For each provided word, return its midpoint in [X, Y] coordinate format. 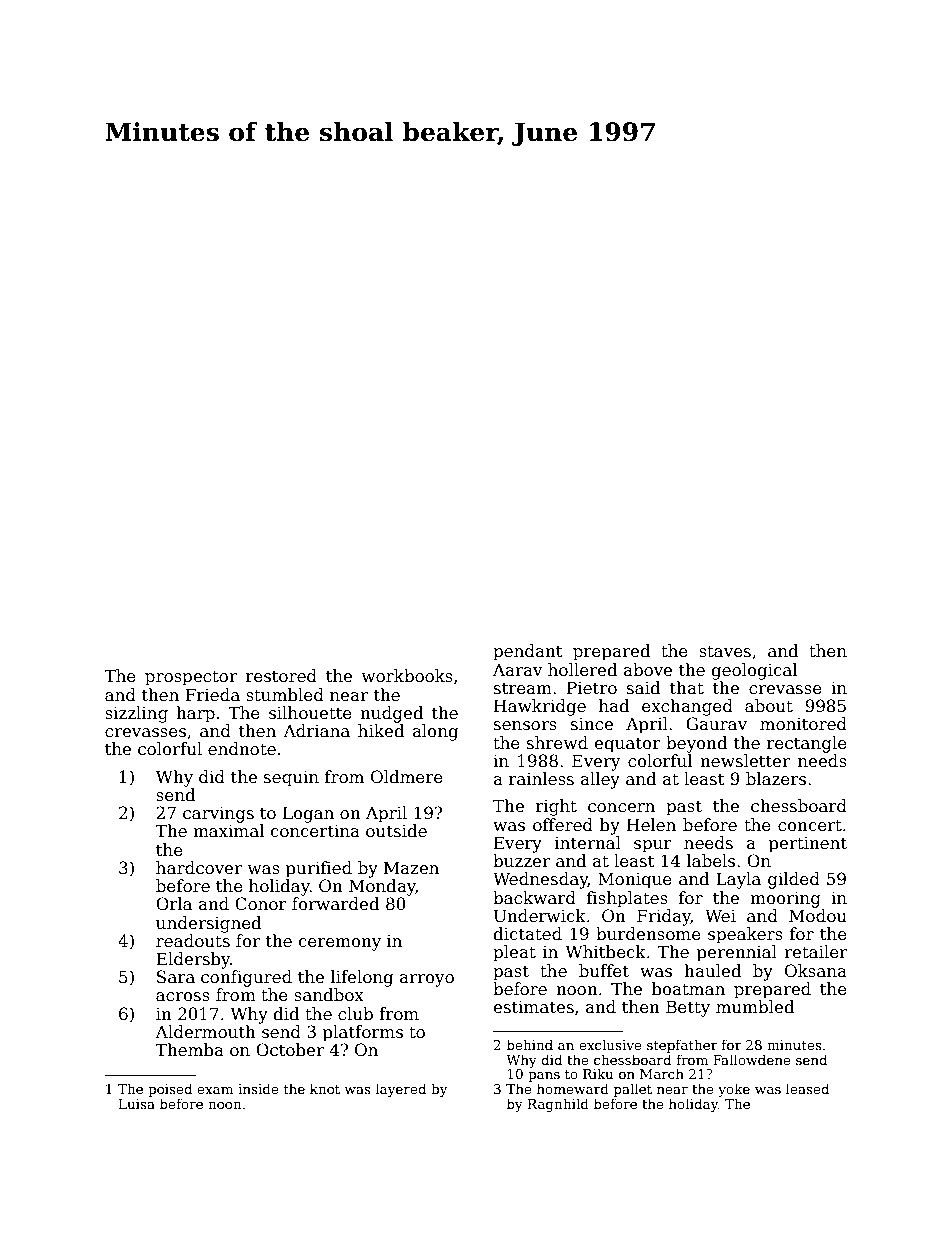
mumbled [755, 1007]
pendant [528, 652]
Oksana [816, 971]
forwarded [335, 904]
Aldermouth [205, 1032]
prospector [191, 678]
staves [725, 651]
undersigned [208, 924]
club [355, 1014]
